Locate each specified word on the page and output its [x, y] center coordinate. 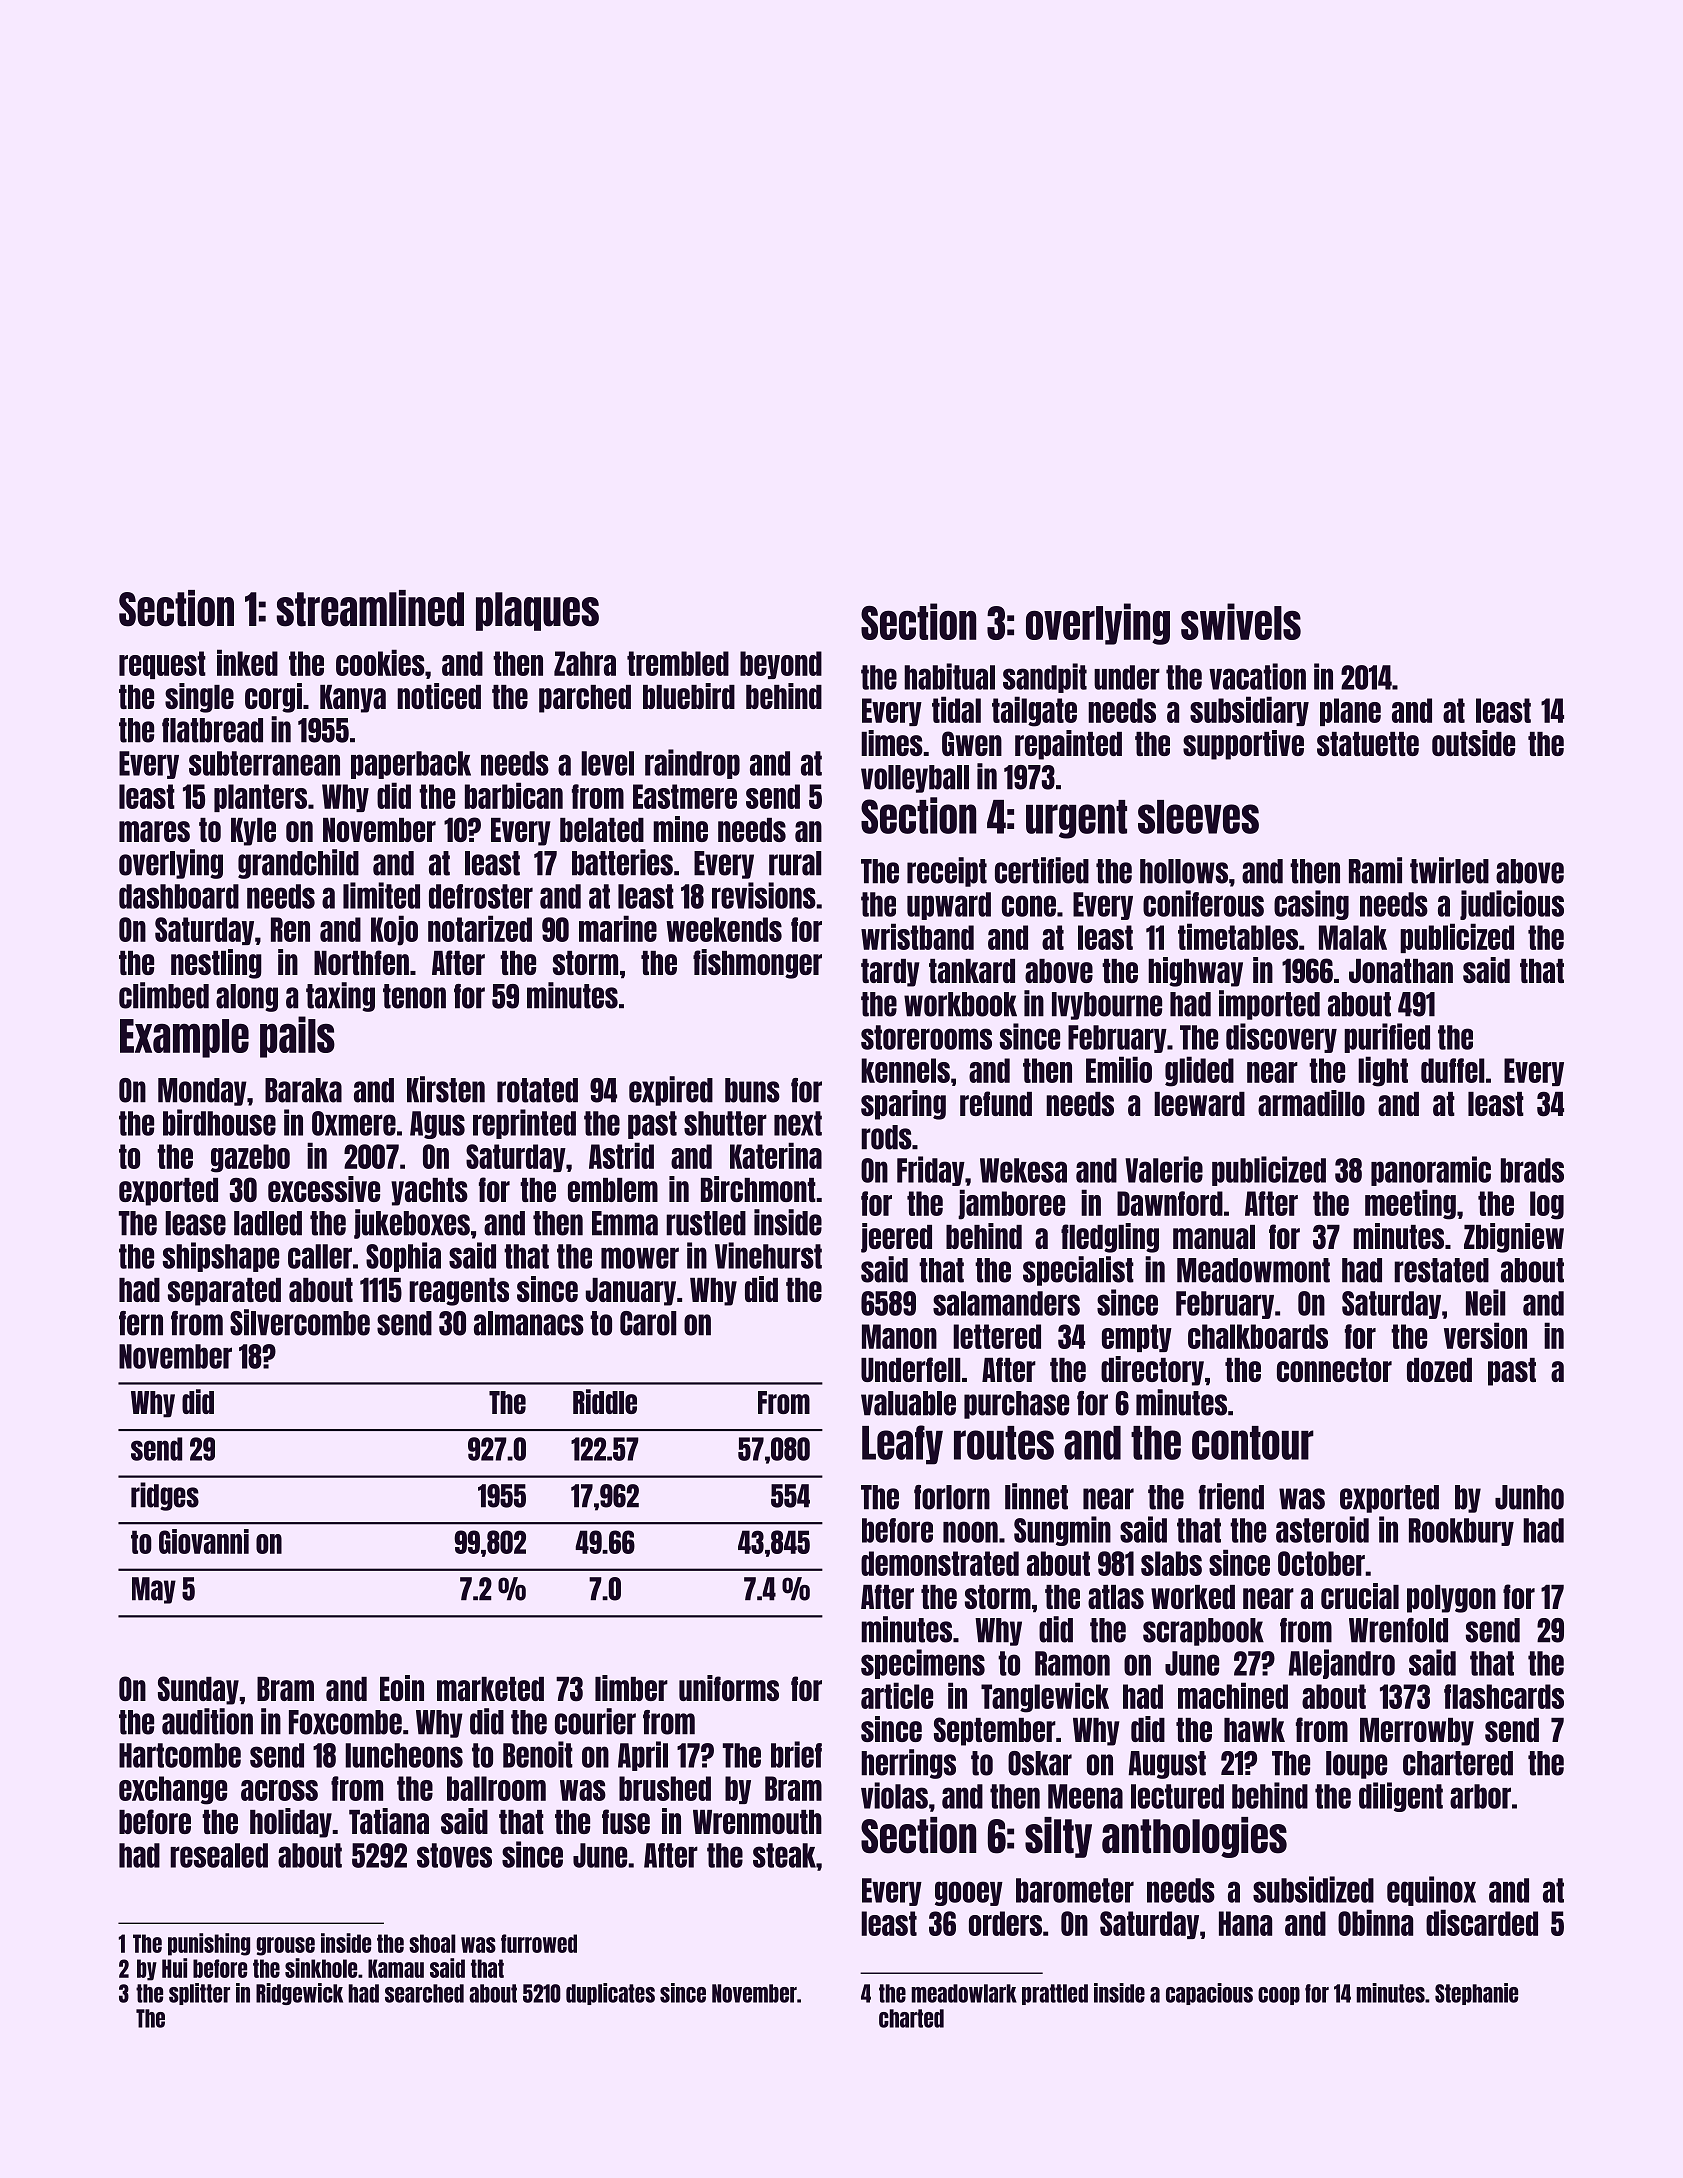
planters [260, 798]
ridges [165, 1496]
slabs [1171, 1563]
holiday [291, 1823]
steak [784, 1855]
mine [680, 829]
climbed [164, 995]
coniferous [1203, 903]
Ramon [1072, 1663]
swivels [1241, 621]
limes [892, 743]
